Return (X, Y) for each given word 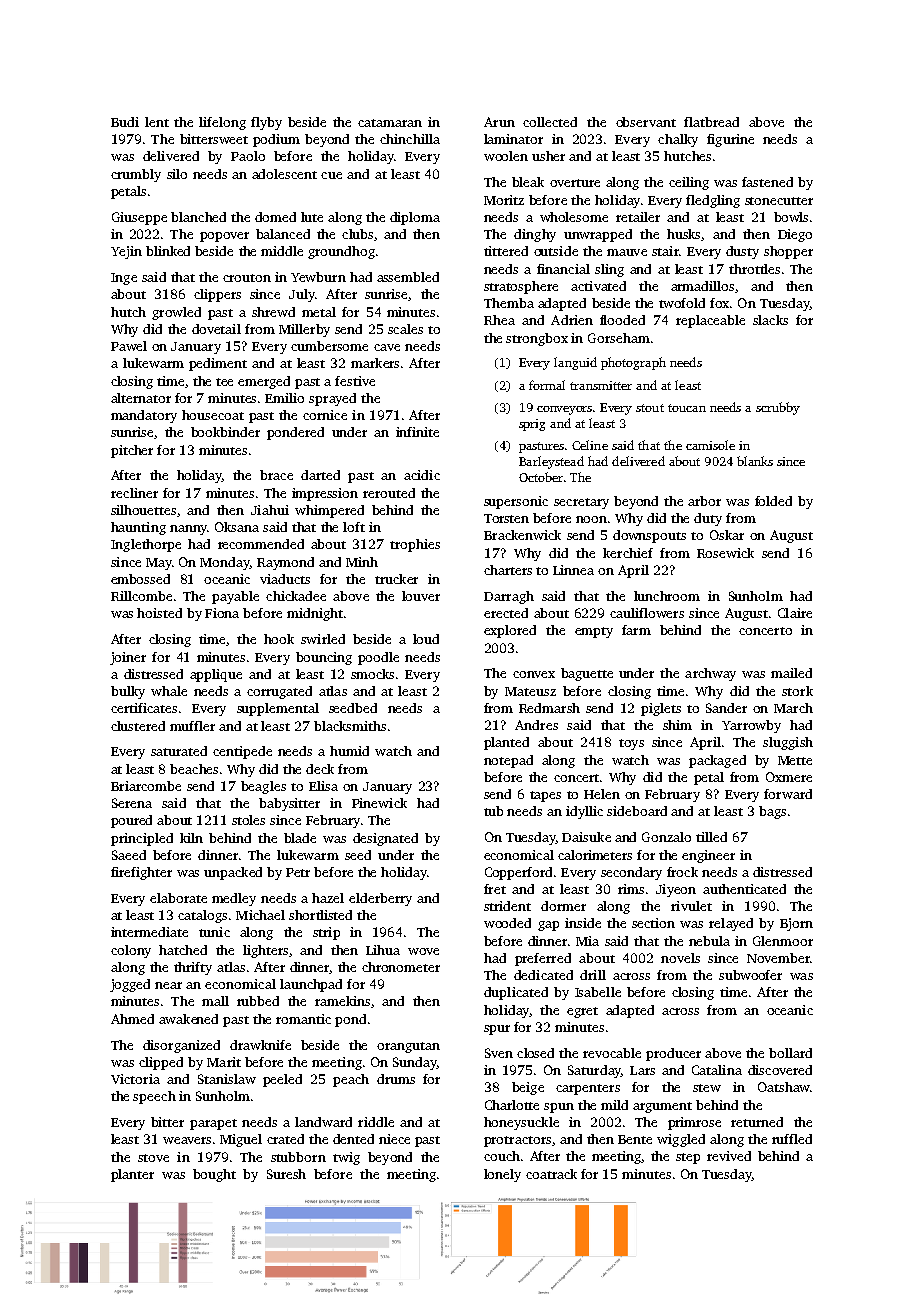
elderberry (380, 899)
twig (346, 1158)
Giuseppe (139, 218)
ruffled (792, 1139)
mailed (791, 673)
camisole (710, 445)
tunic (214, 932)
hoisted (159, 613)
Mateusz (530, 691)
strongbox (537, 339)
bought (214, 1175)
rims (631, 889)
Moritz (504, 200)
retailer (638, 217)
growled (176, 313)
